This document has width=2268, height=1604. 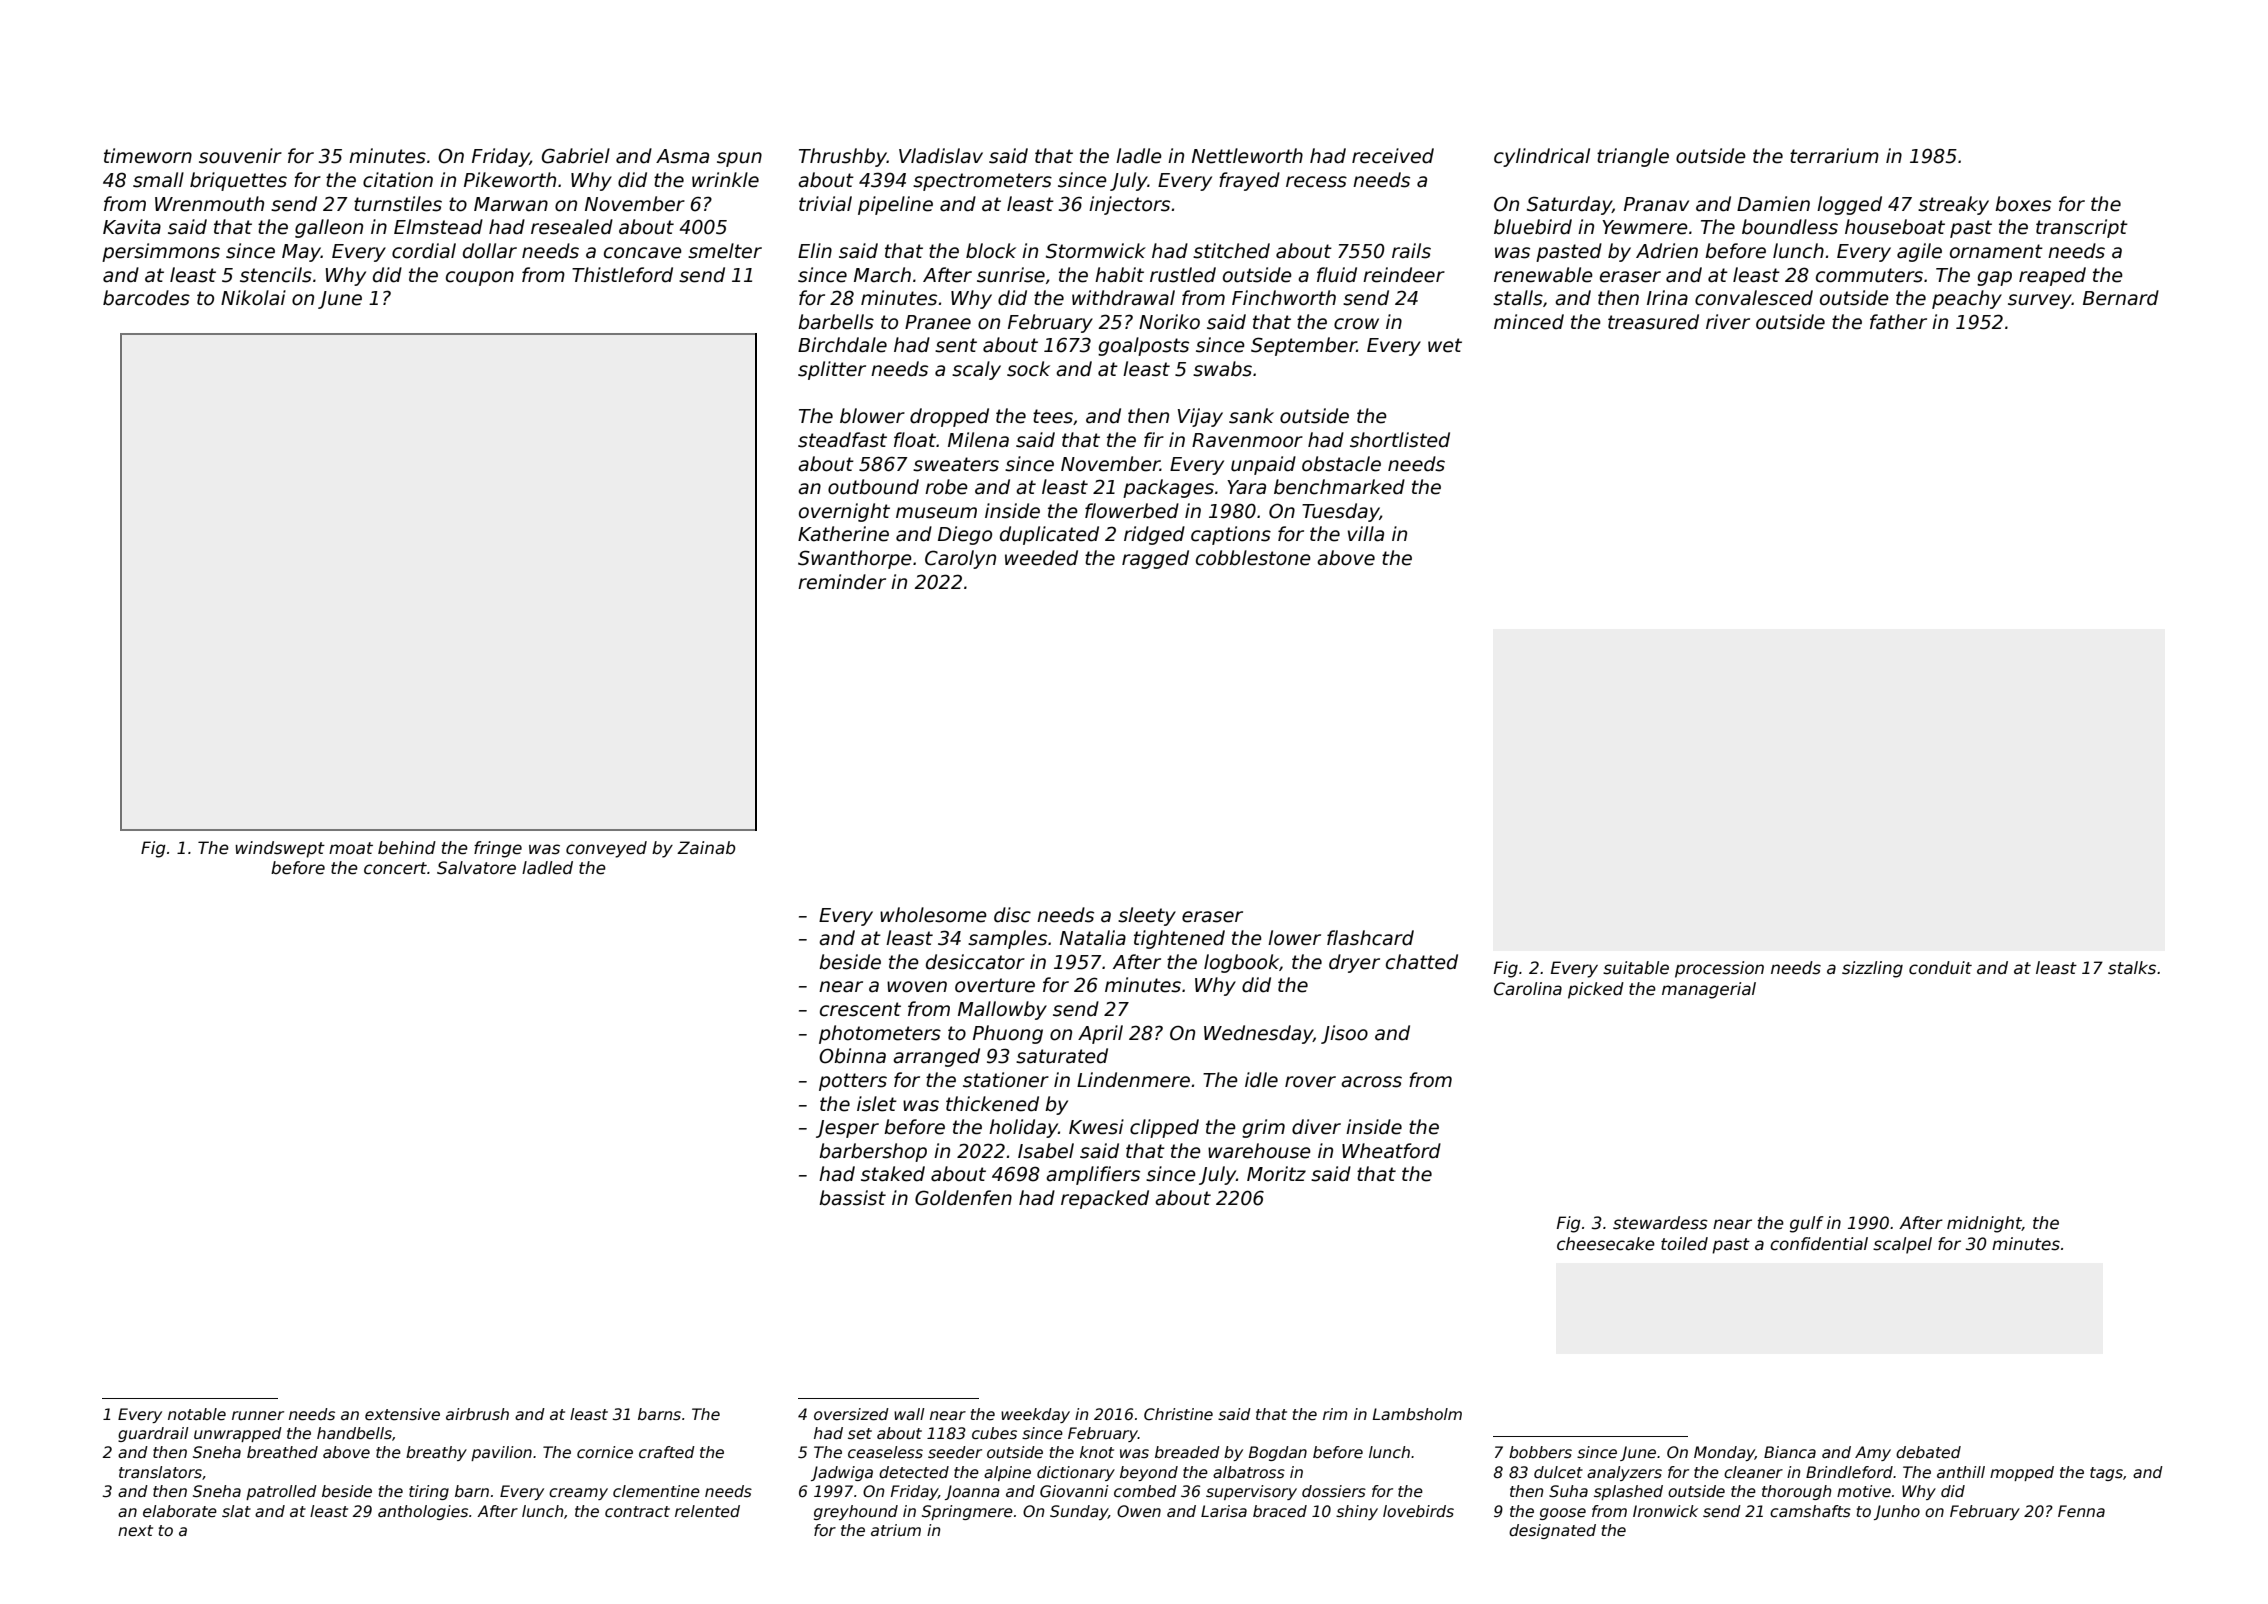 What do you see at coordinates (240, 156) in the document?
I see `souvenir` at bounding box center [240, 156].
